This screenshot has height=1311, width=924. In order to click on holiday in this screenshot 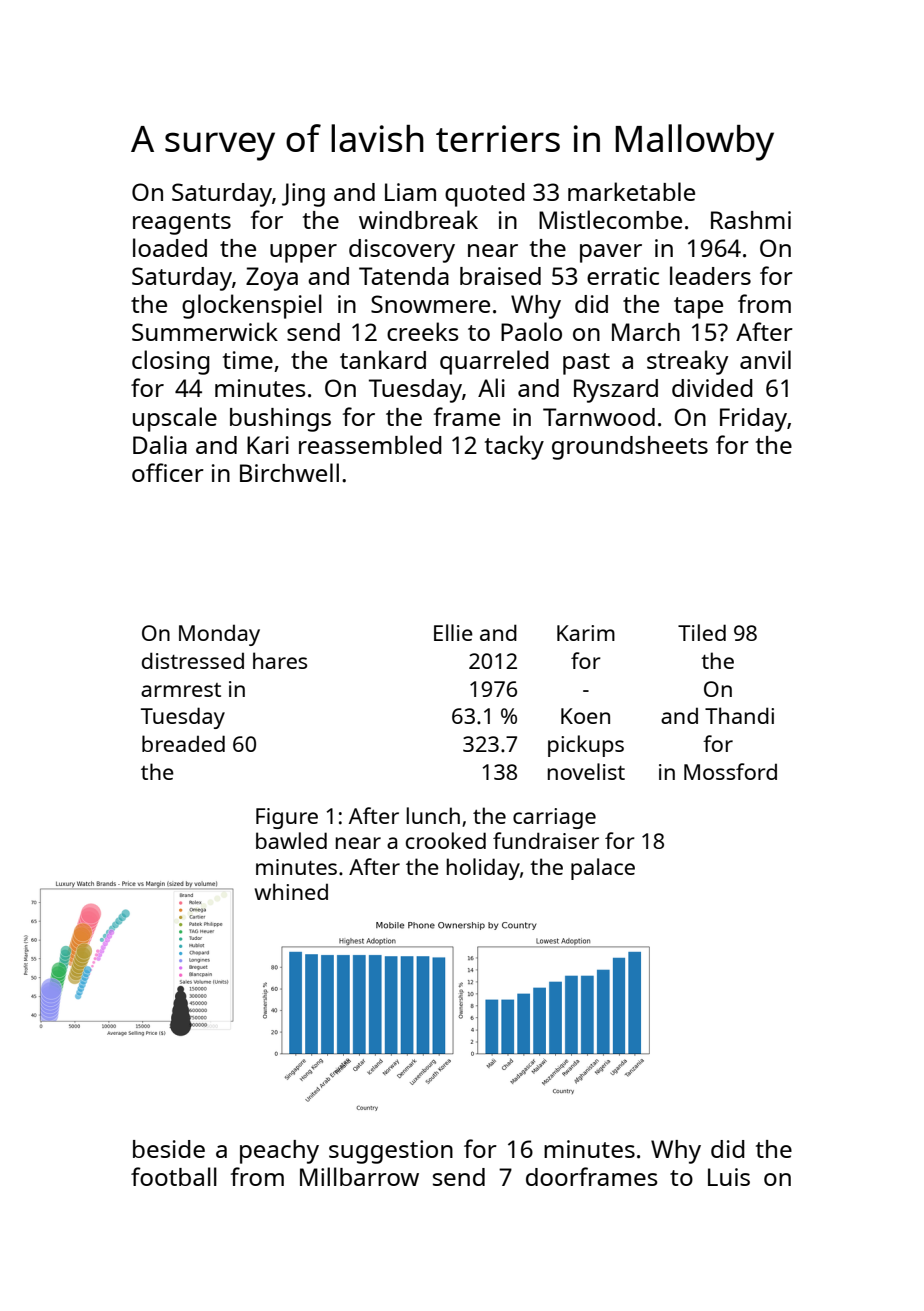, I will do `click(483, 869)`.
